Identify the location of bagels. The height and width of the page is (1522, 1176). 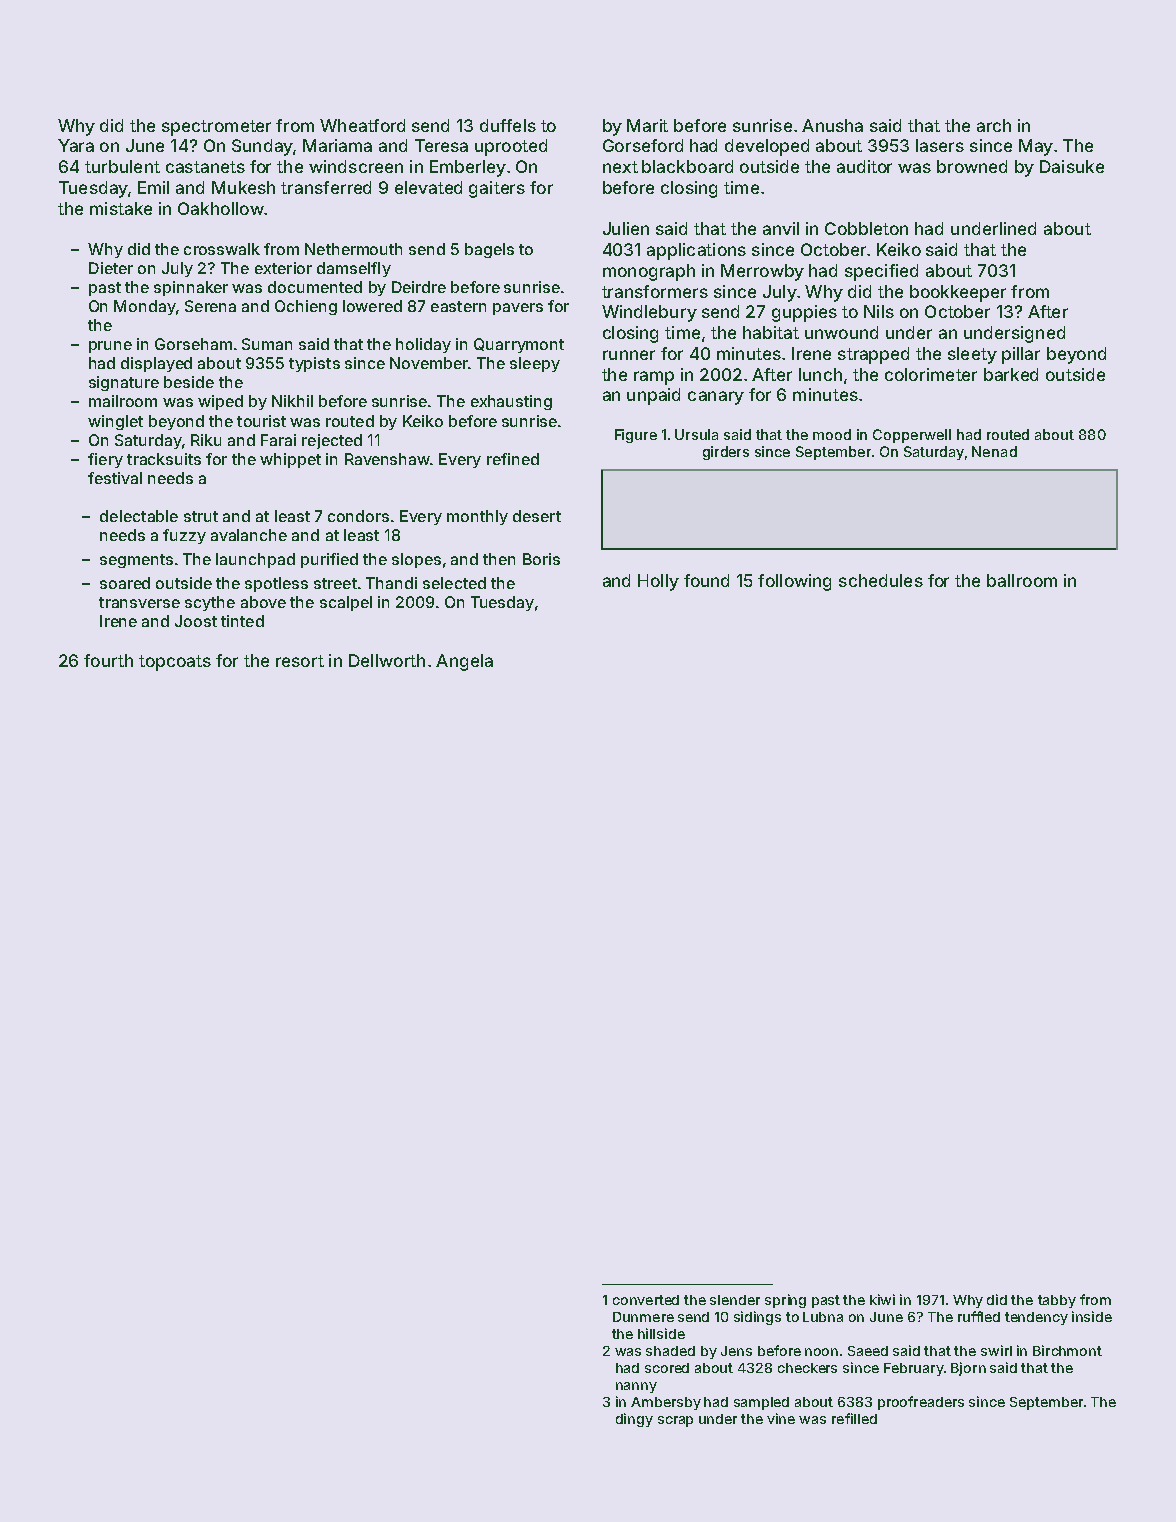
(489, 250).
